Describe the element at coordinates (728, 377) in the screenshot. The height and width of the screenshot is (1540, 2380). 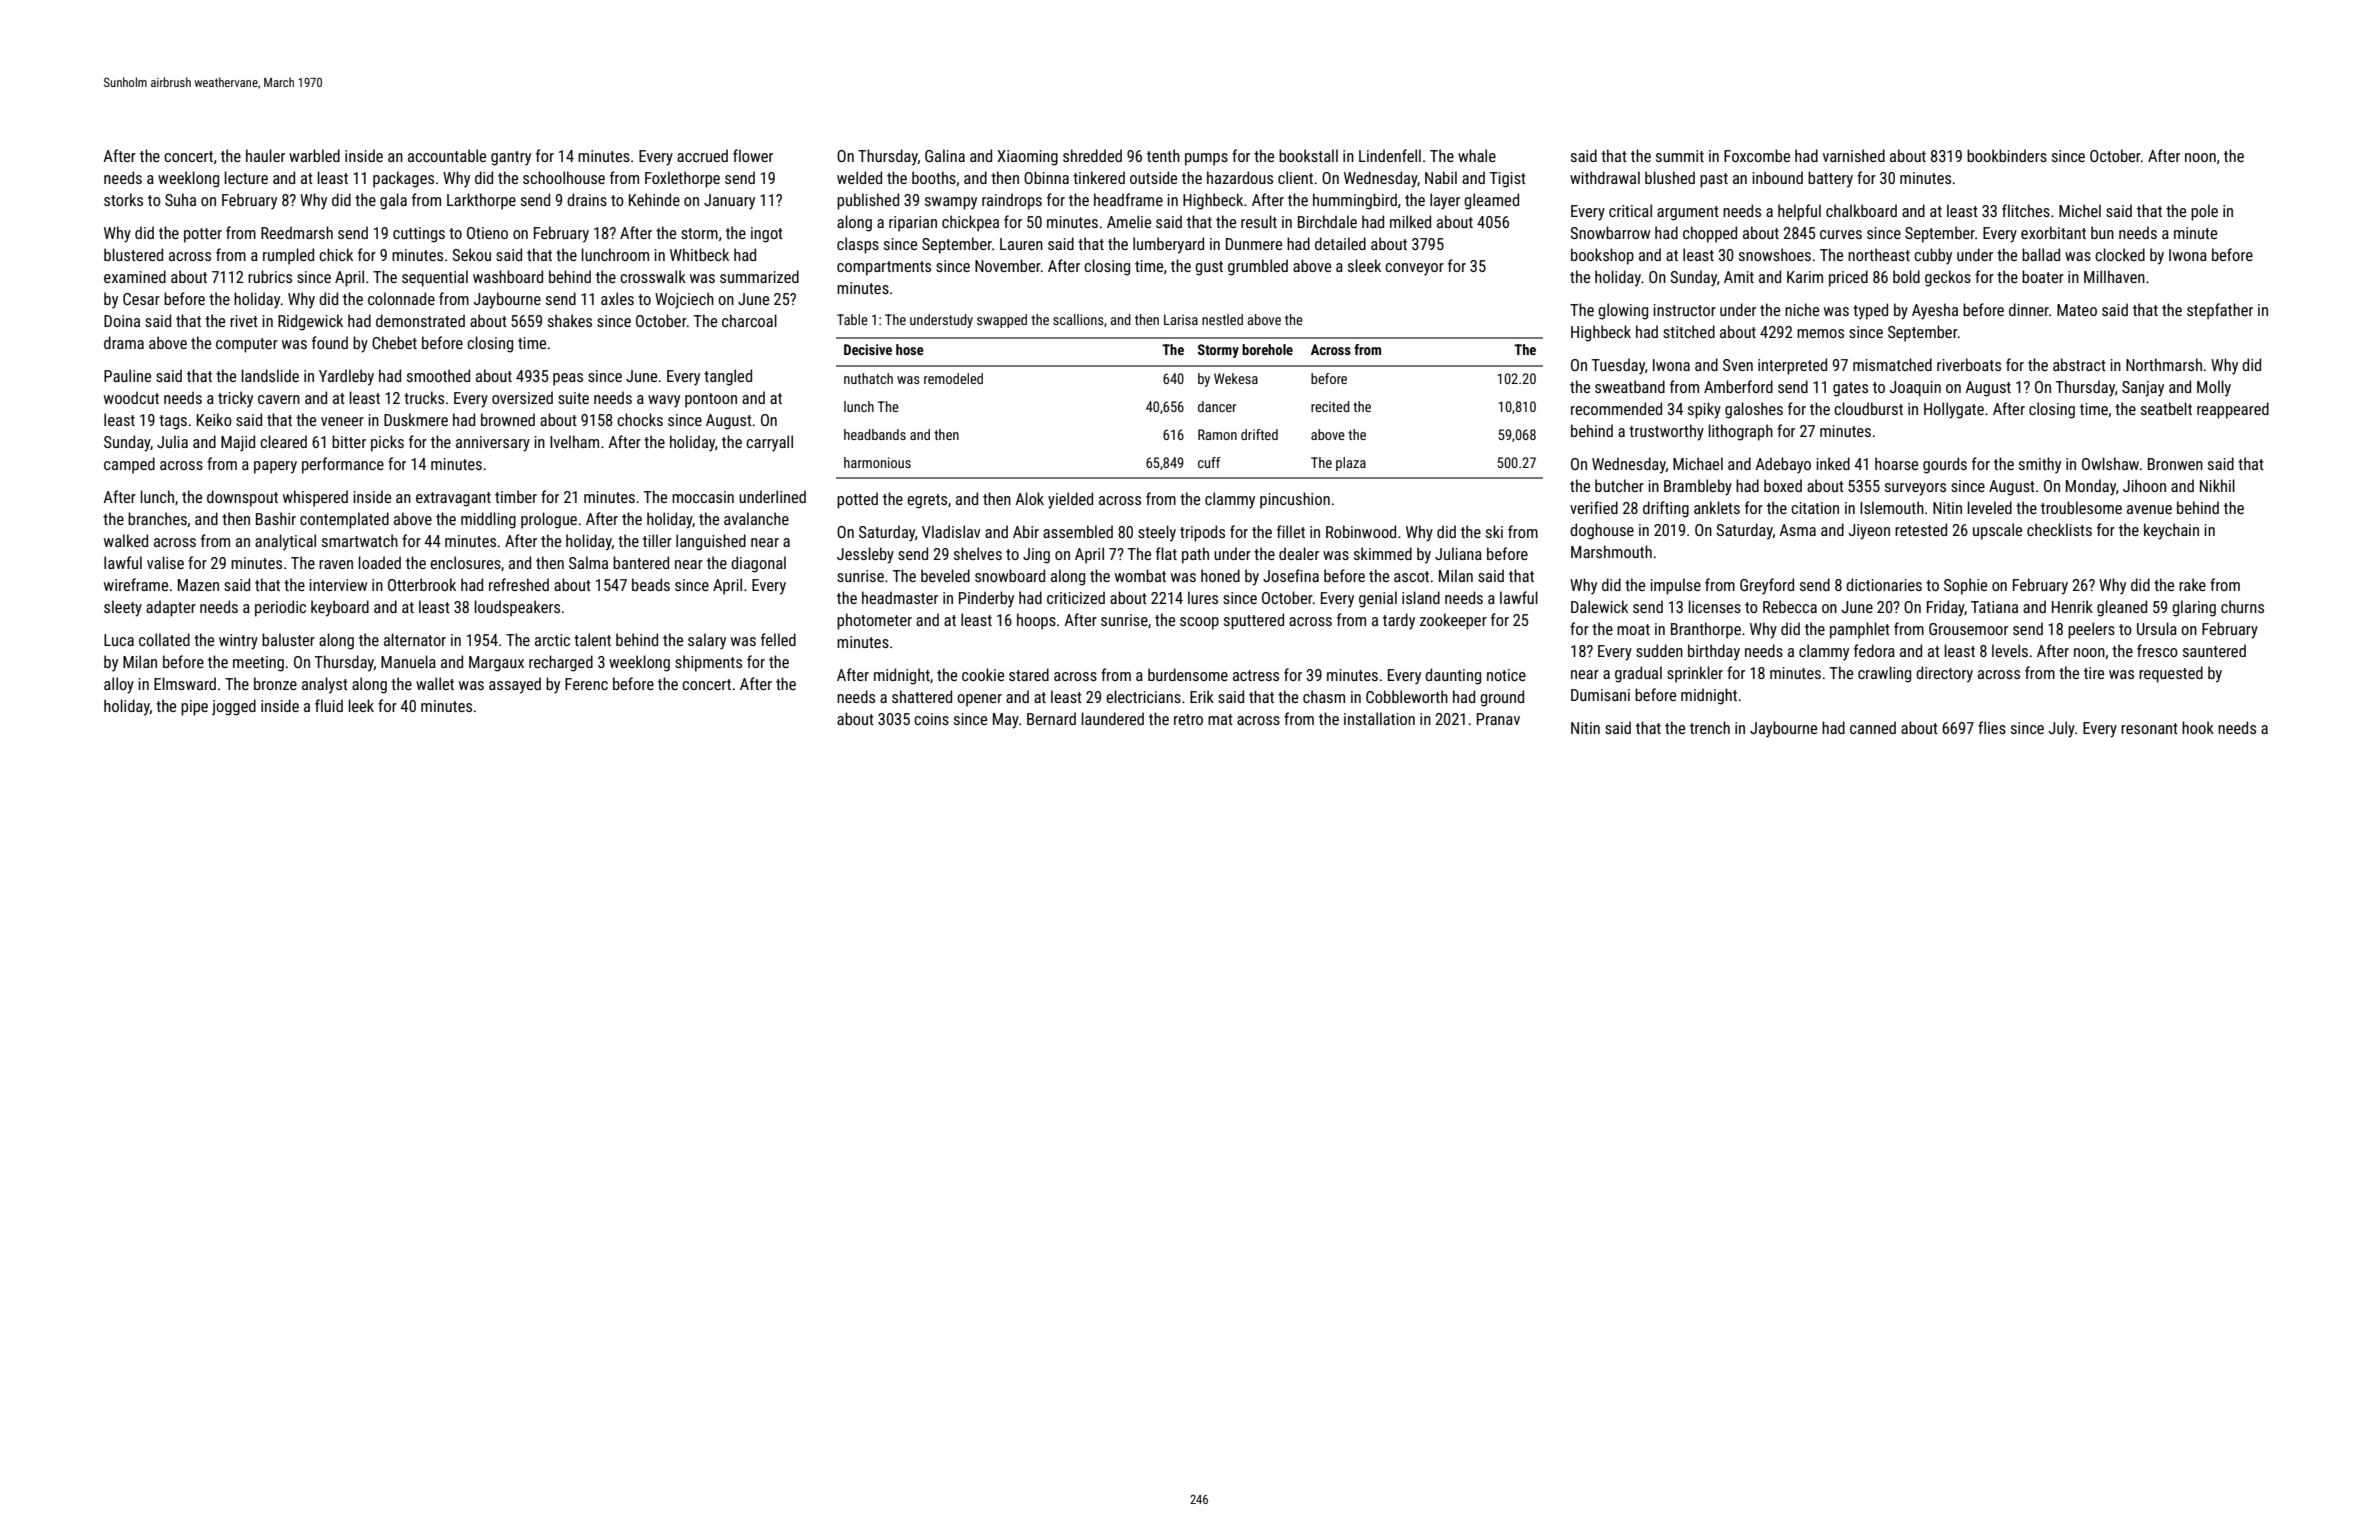
I see `tangled` at that location.
